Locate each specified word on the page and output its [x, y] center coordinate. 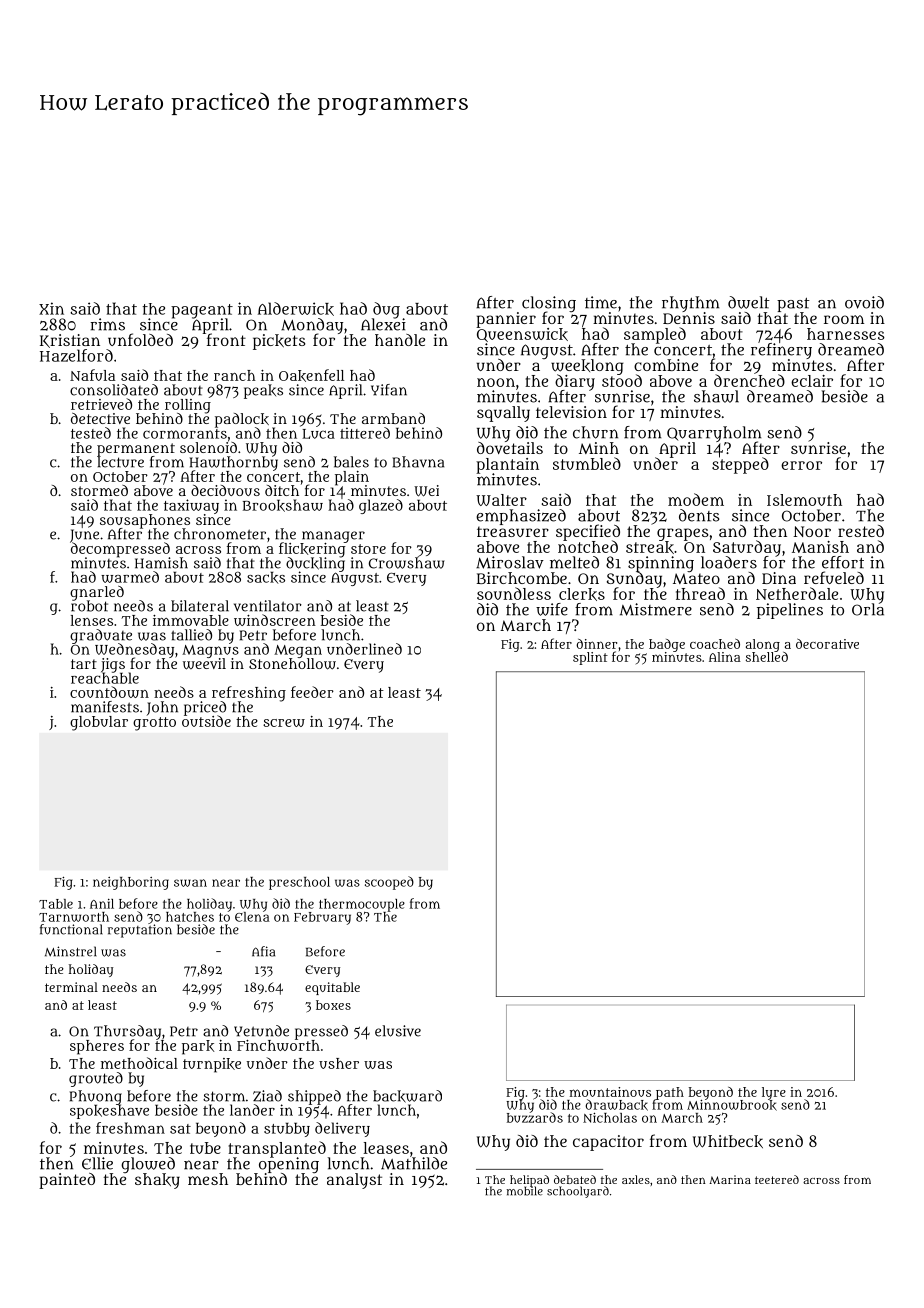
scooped [389, 883]
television [571, 412]
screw [284, 723]
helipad [529, 1181]
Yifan [389, 390]
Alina [725, 657]
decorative [827, 644]
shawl [716, 396]
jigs [113, 665]
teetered [777, 1179]
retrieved [101, 404]
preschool [299, 883]
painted [67, 1181]
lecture [120, 462]
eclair [812, 381]
